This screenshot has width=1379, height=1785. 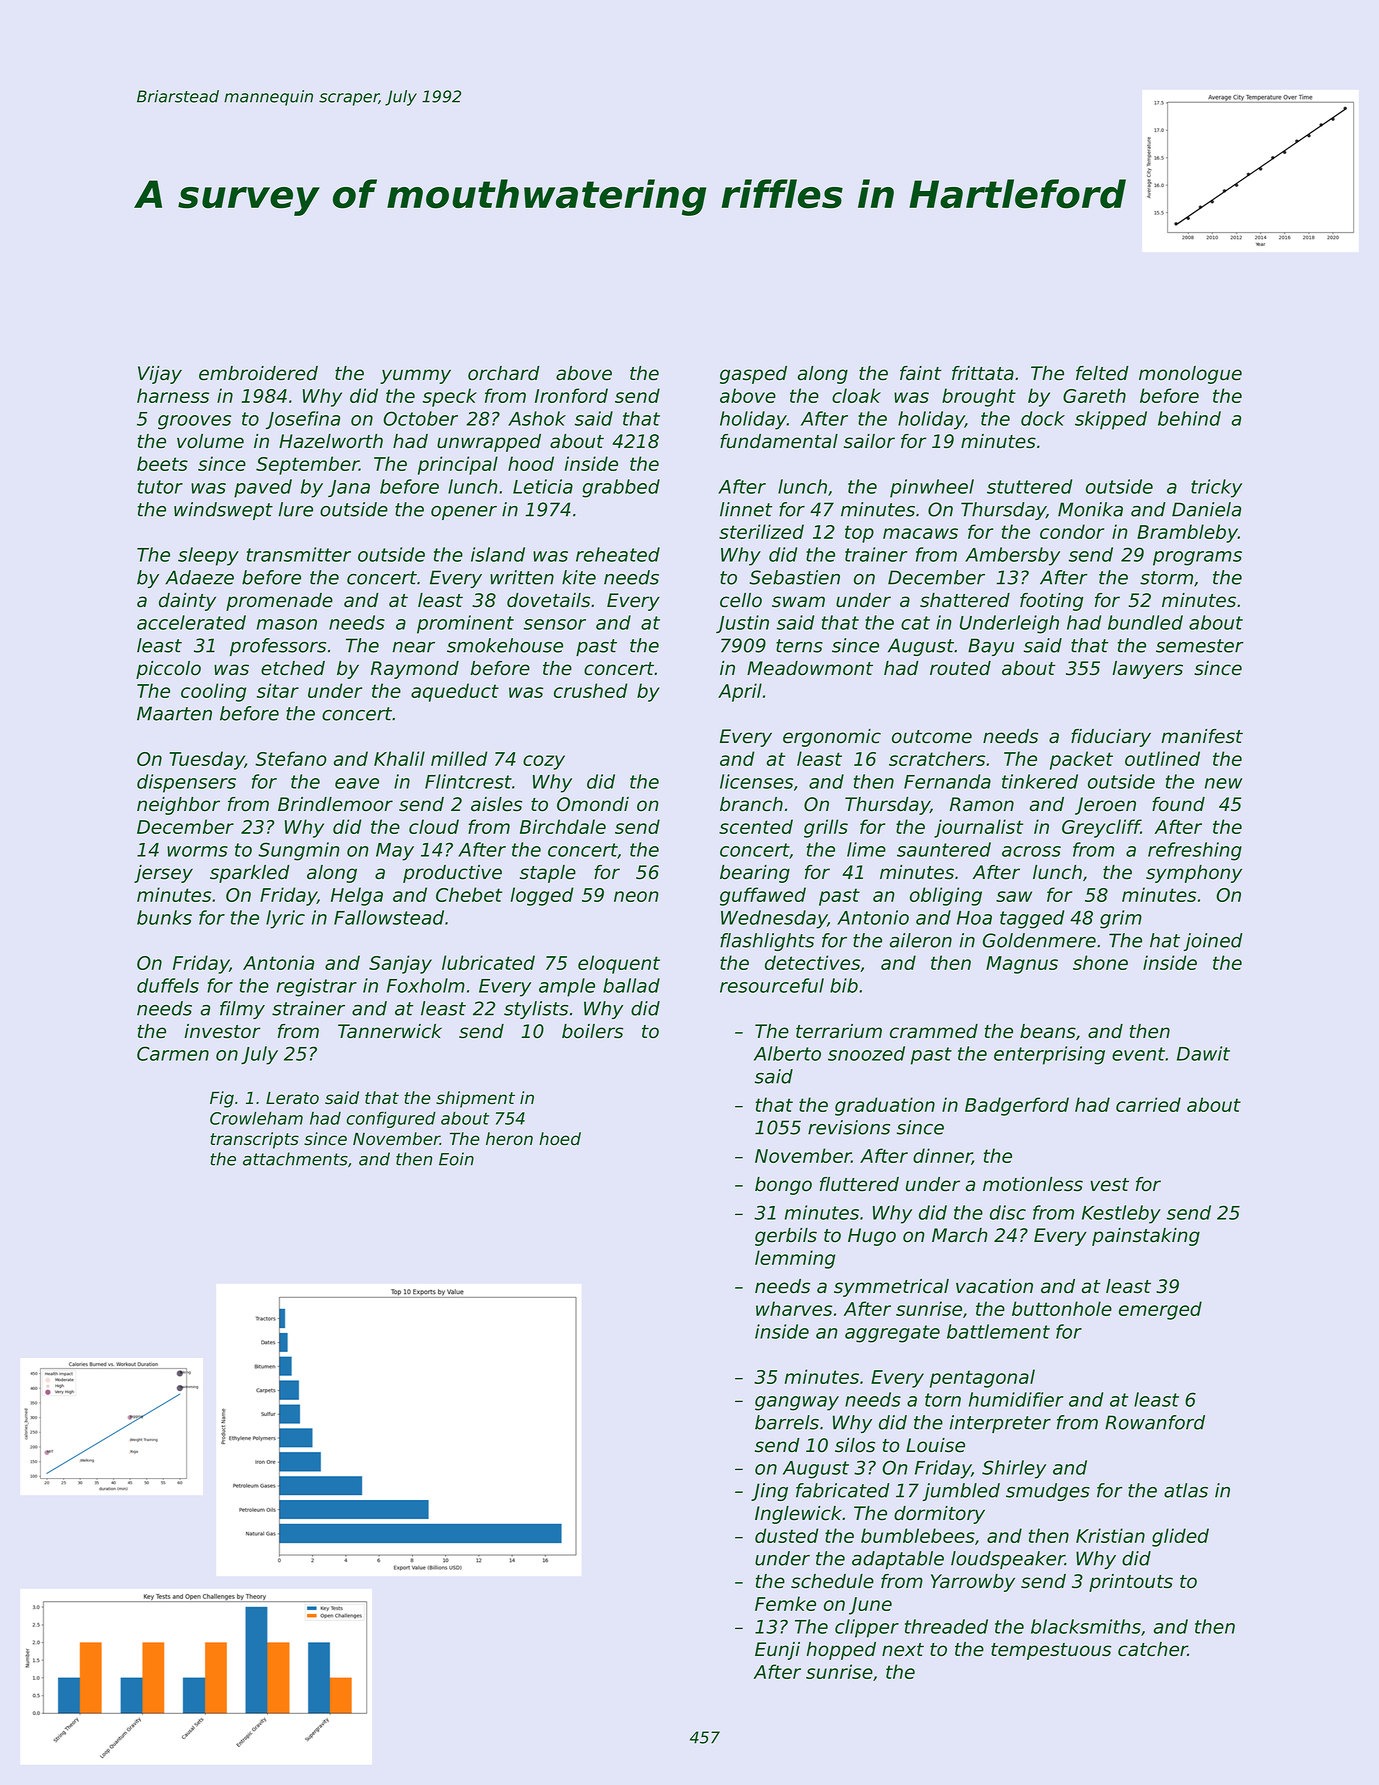 I want to click on linnet, so click(x=746, y=509).
